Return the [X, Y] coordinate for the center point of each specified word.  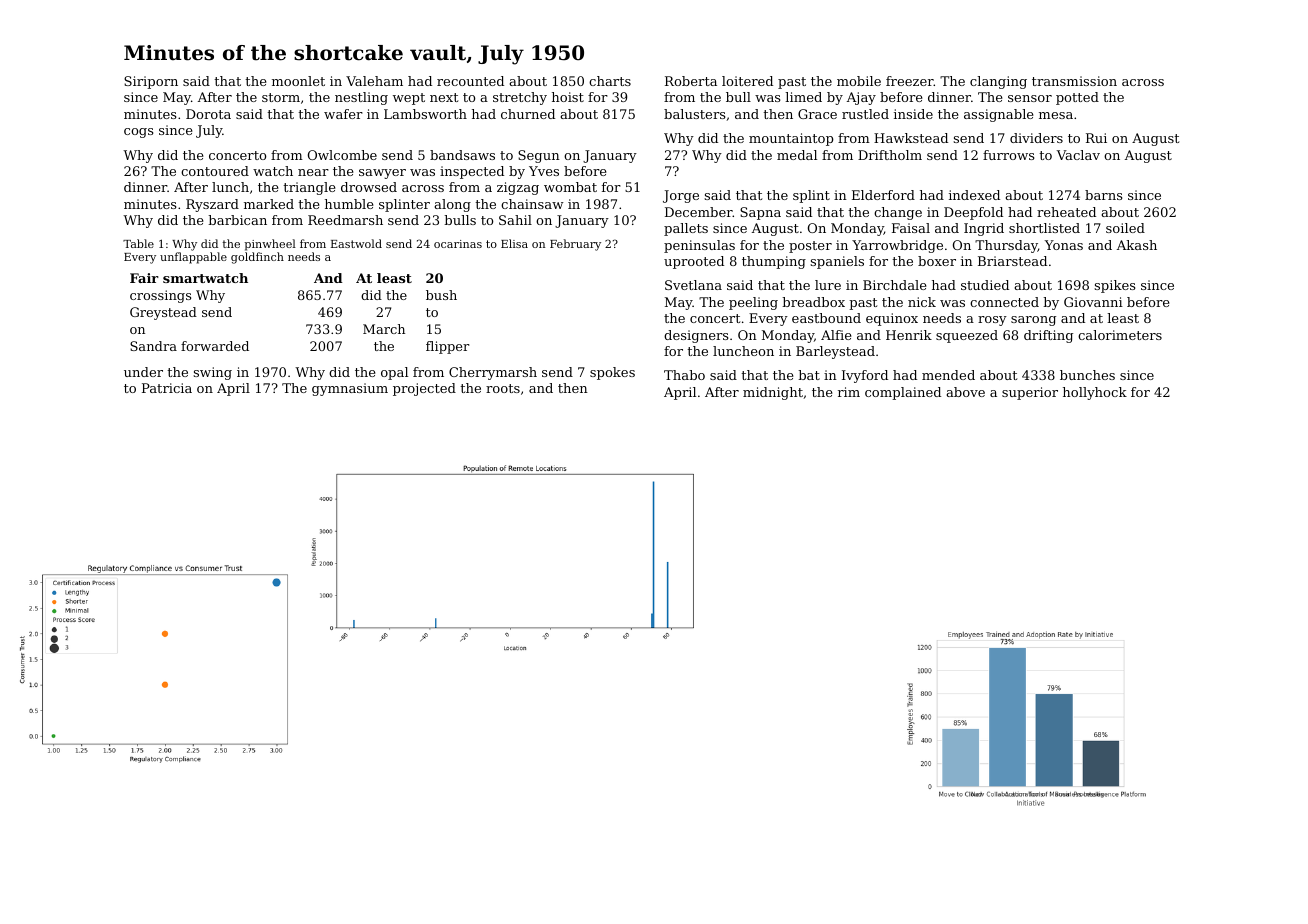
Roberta [691, 81]
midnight [773, 393]
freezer [910, 81]
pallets [686, 229]
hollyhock [1095, 393]
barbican [237, 220]
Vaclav [1078, 155]
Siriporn [151, 82]
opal [394, 373]
